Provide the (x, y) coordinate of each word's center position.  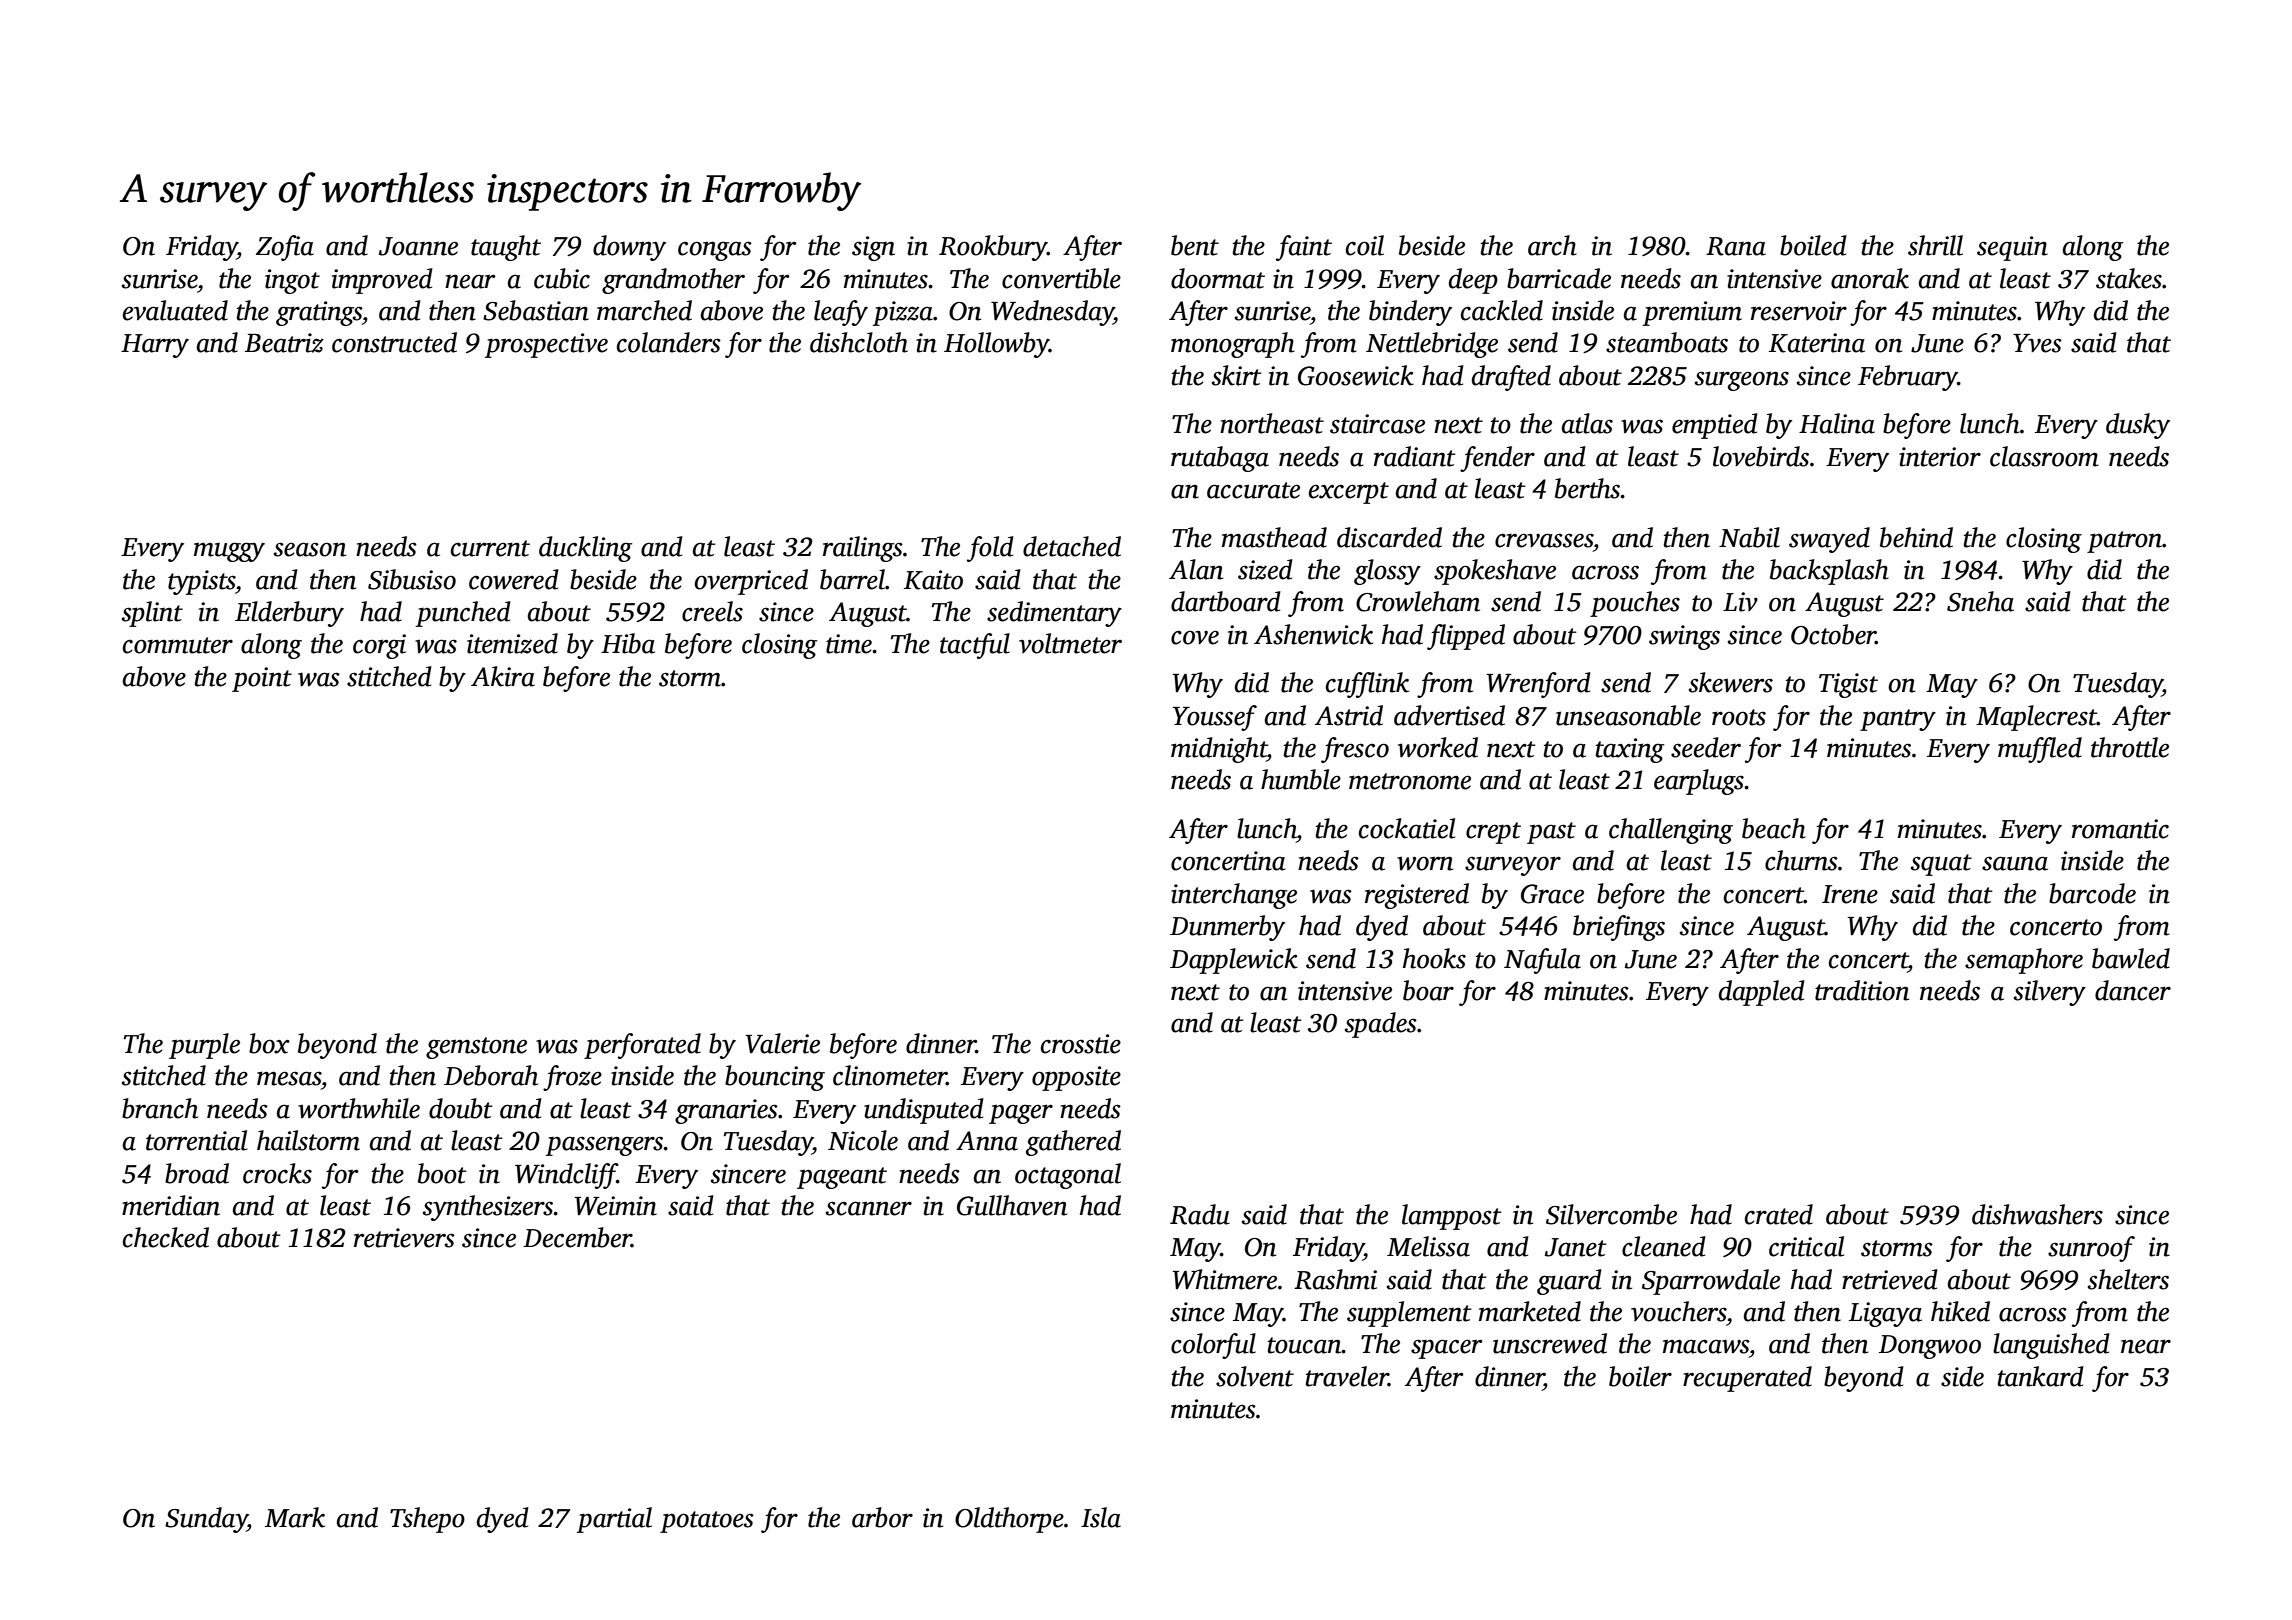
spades (1381, 1025)
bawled (2131, 958)
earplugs (1699, 782)
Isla (1101, 1517)
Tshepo (427, 1520)
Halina (1837, 423)
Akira (503, 676)
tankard (2041, 1376)
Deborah (491, 1075)
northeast (1272, 423)
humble (1301, 779)
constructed (394, 342)
